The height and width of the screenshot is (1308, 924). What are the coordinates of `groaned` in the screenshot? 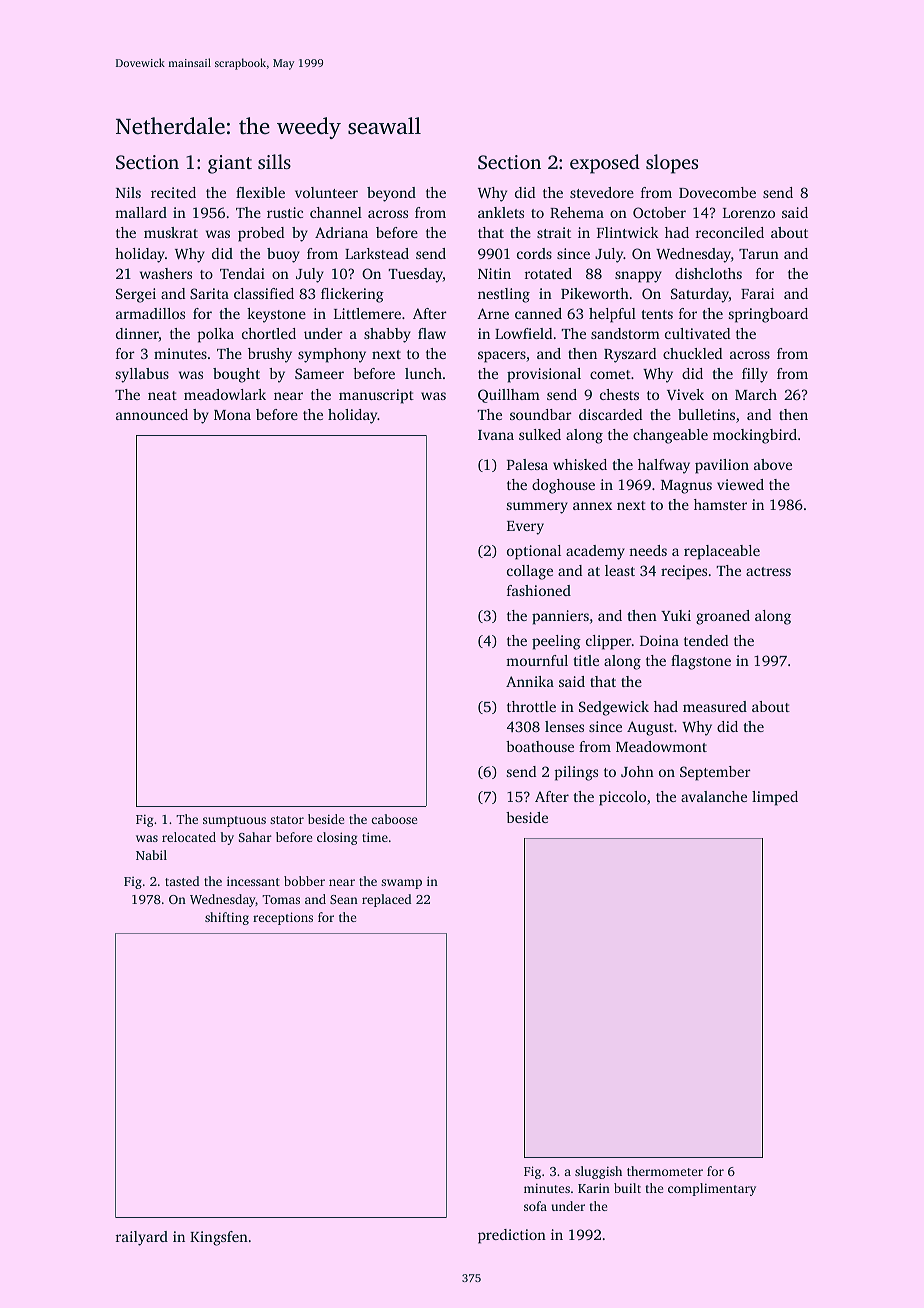 It's located at (723, 617).
